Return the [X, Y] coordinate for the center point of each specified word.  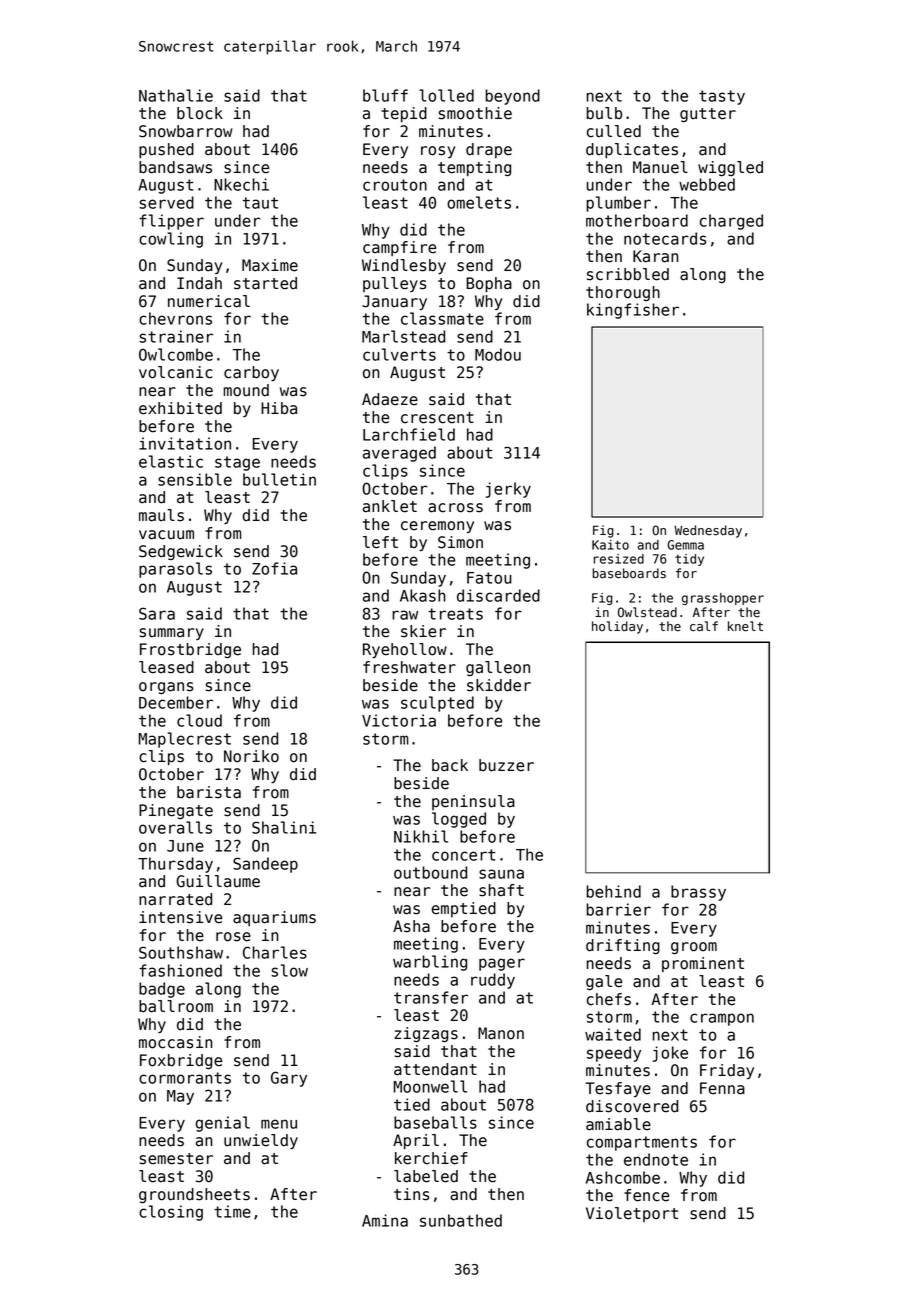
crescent [437, 418]
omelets [479, 202]
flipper [171, 222]
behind [613, 891]
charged [731, 222]
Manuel [660, 167]
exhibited [180, 408]
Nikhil [421, 836]
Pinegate [176, 811]
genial [222, 1124]
